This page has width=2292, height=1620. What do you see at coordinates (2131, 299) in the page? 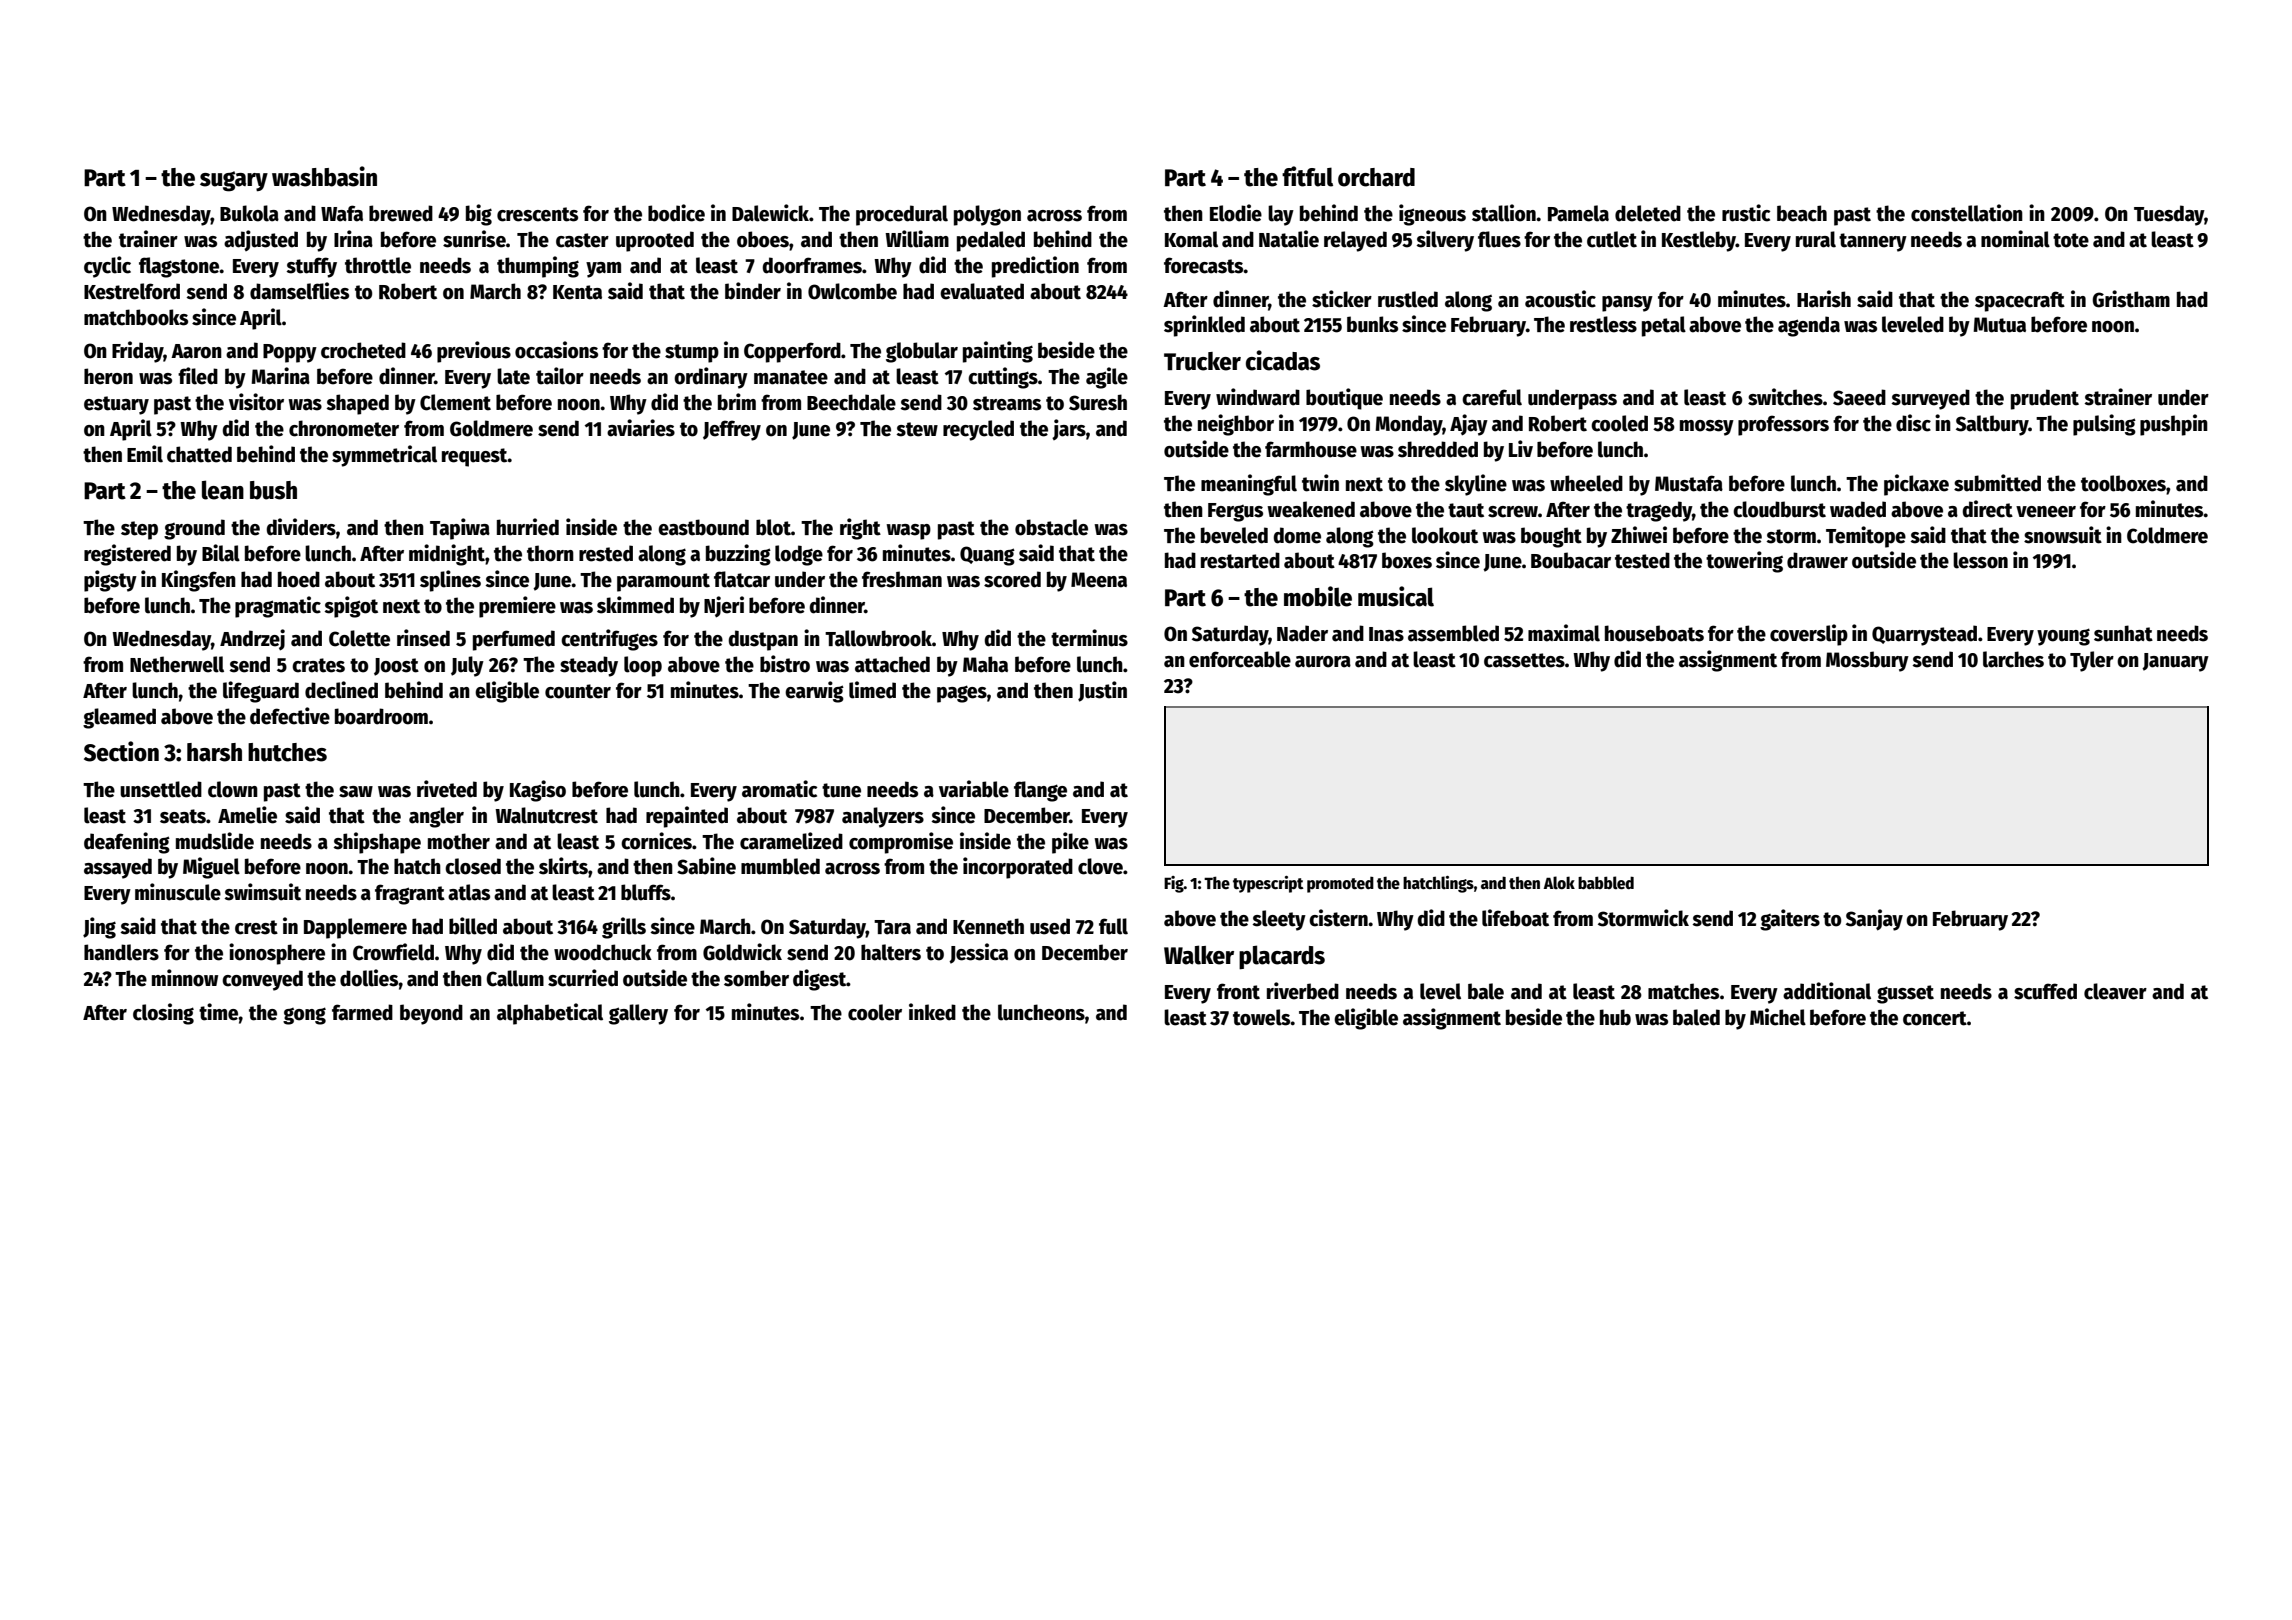
I see `Gristham` at bounding box center [2131, 299].
